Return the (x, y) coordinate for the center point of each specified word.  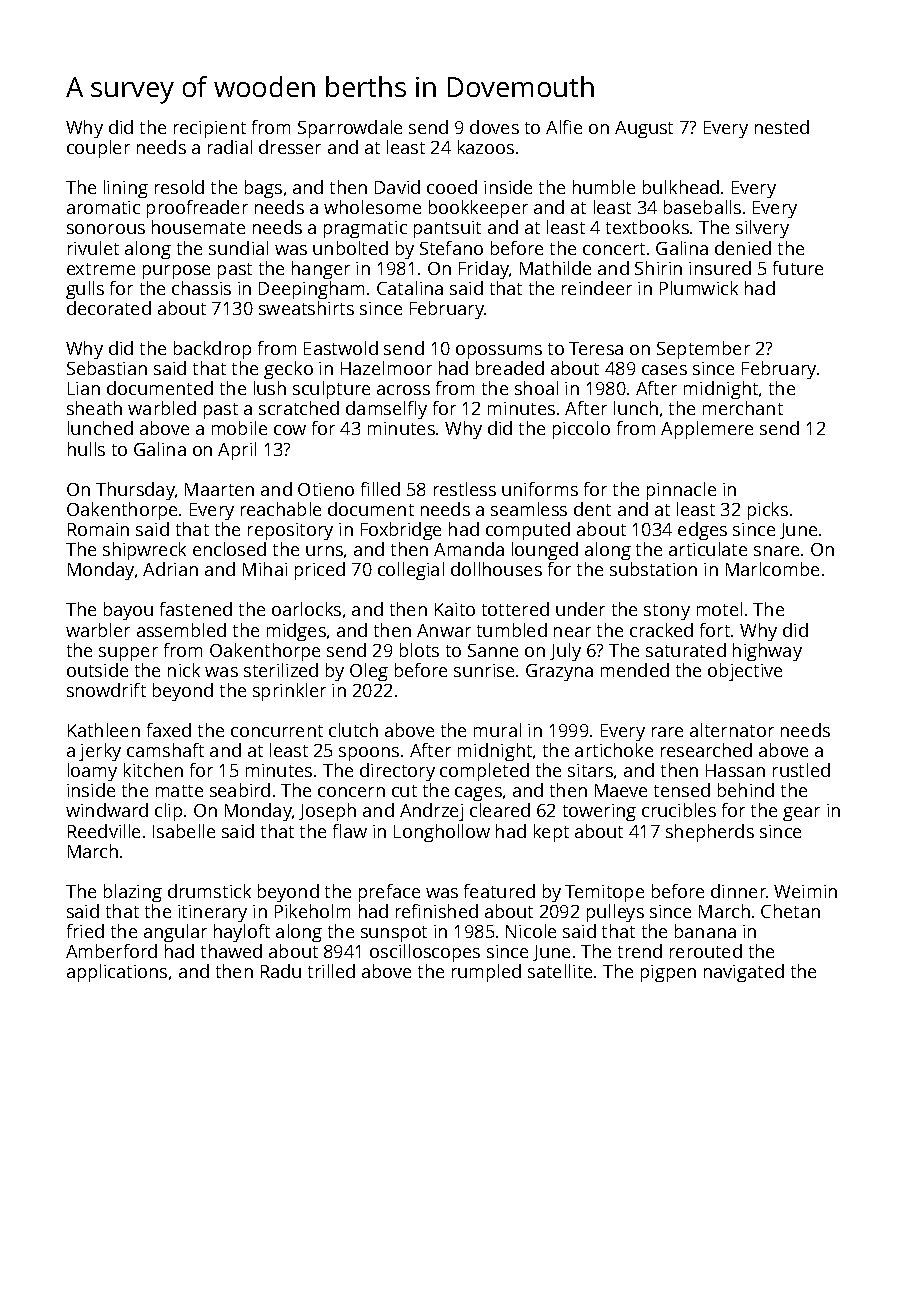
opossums (499, 352)
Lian (84, 388)
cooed (452, 187)
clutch (353, 730)
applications (117, 973)
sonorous (106, 229)
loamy (92, 772)
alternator (732, 730)
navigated (744, 973)
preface (389, 893)
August (644, 129)
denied (743, 248)
